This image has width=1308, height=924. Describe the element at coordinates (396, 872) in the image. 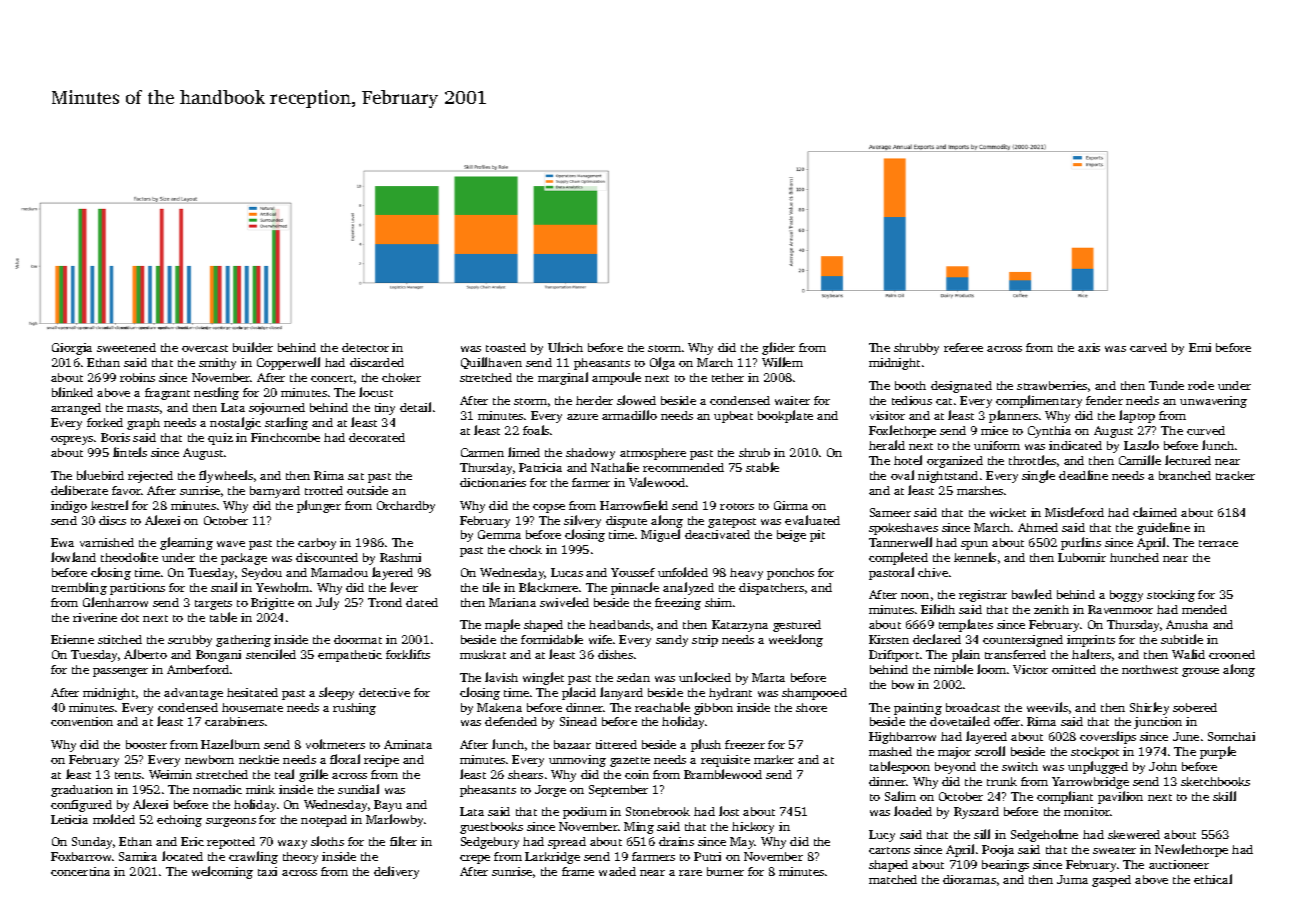

I see `delivery` at that location.
